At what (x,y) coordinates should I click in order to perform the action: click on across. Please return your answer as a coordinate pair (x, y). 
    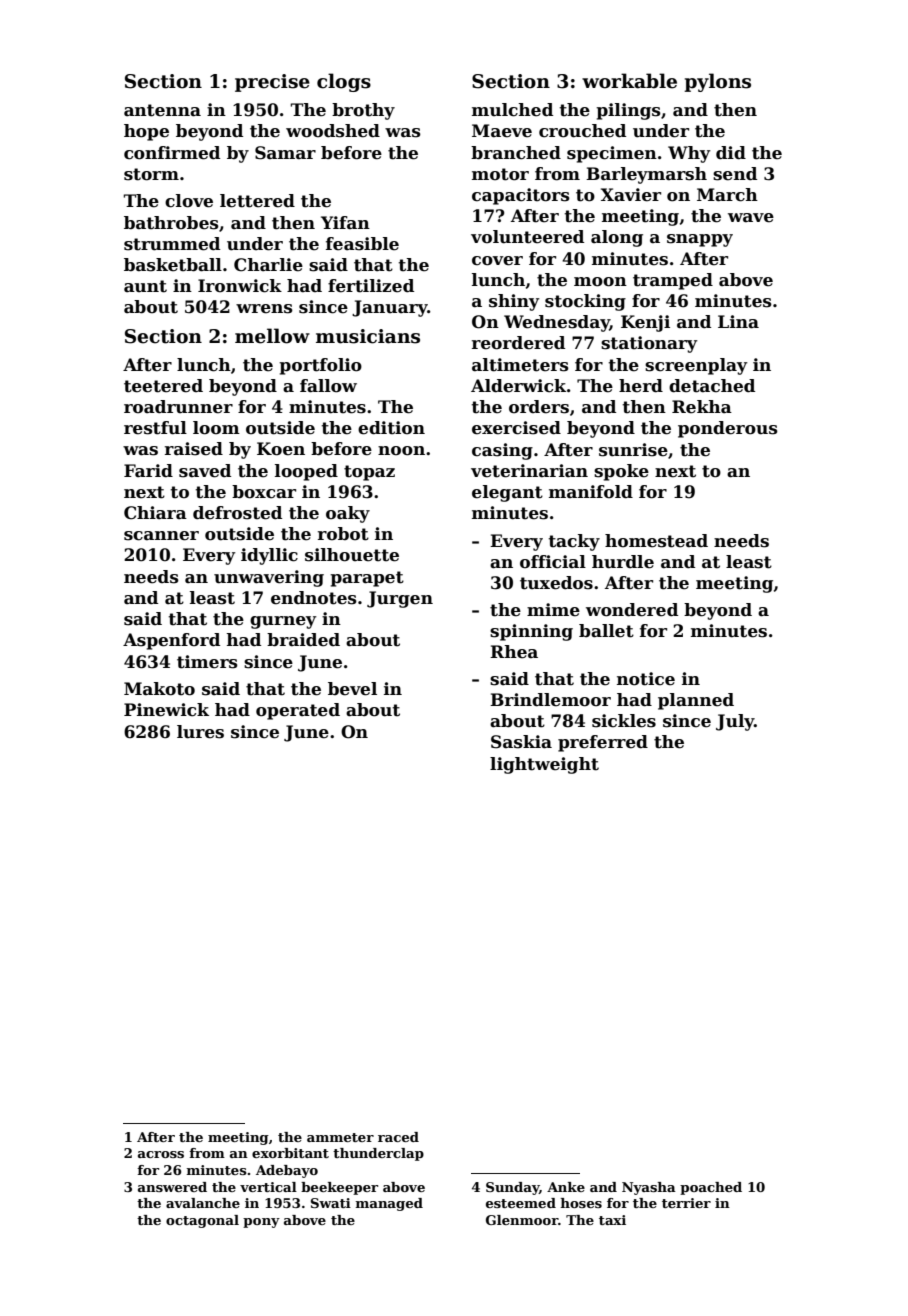
    Looking at the image, I should click on (161, 1154).
